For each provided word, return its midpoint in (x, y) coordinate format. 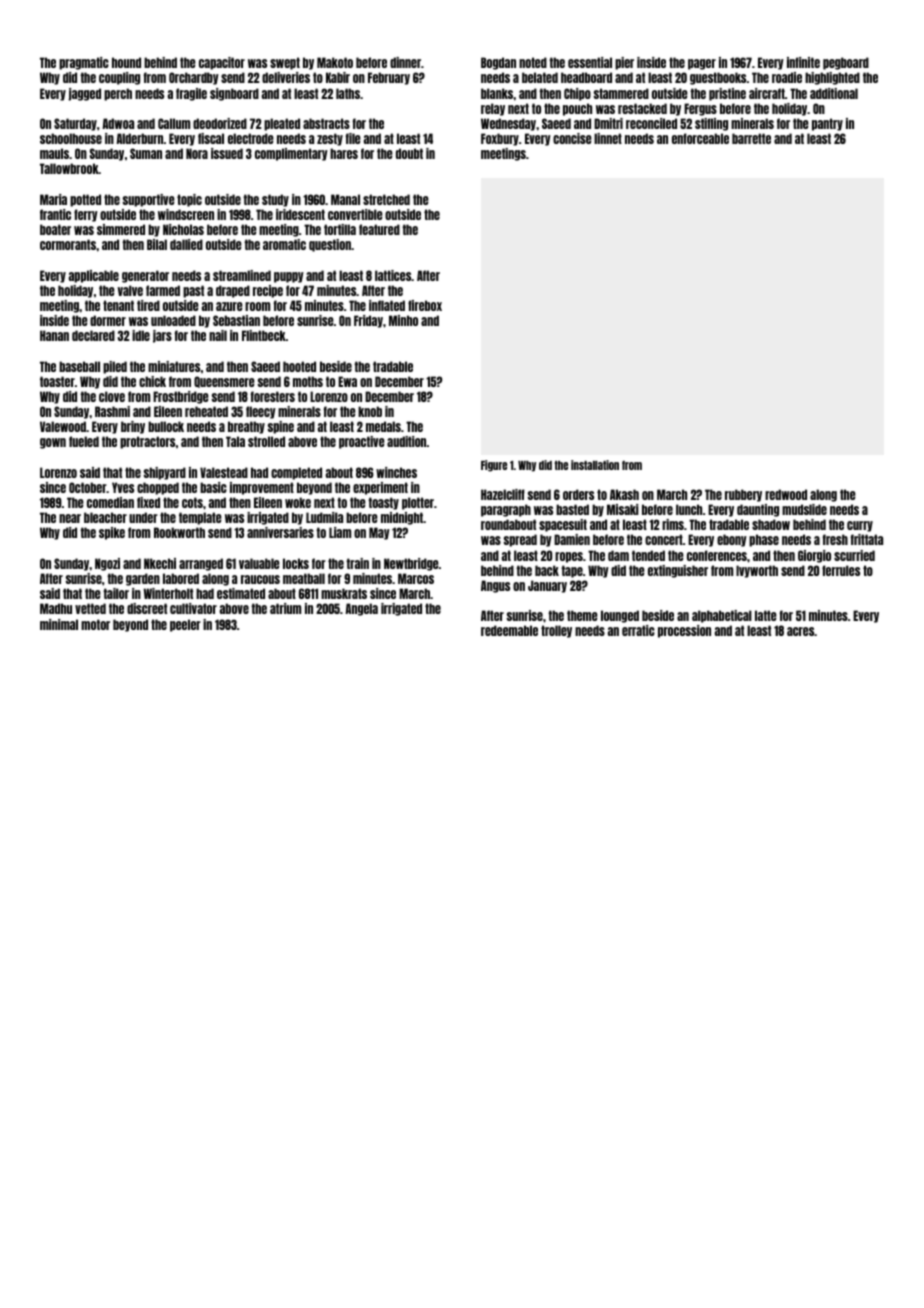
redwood (786, 494)
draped (233, 291)
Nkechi (160, 563)
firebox (425, 305)
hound (126, 62)
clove (112, 396)
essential (590, 62)
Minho (403, 320)
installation (595, 465)
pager (702, 64)
